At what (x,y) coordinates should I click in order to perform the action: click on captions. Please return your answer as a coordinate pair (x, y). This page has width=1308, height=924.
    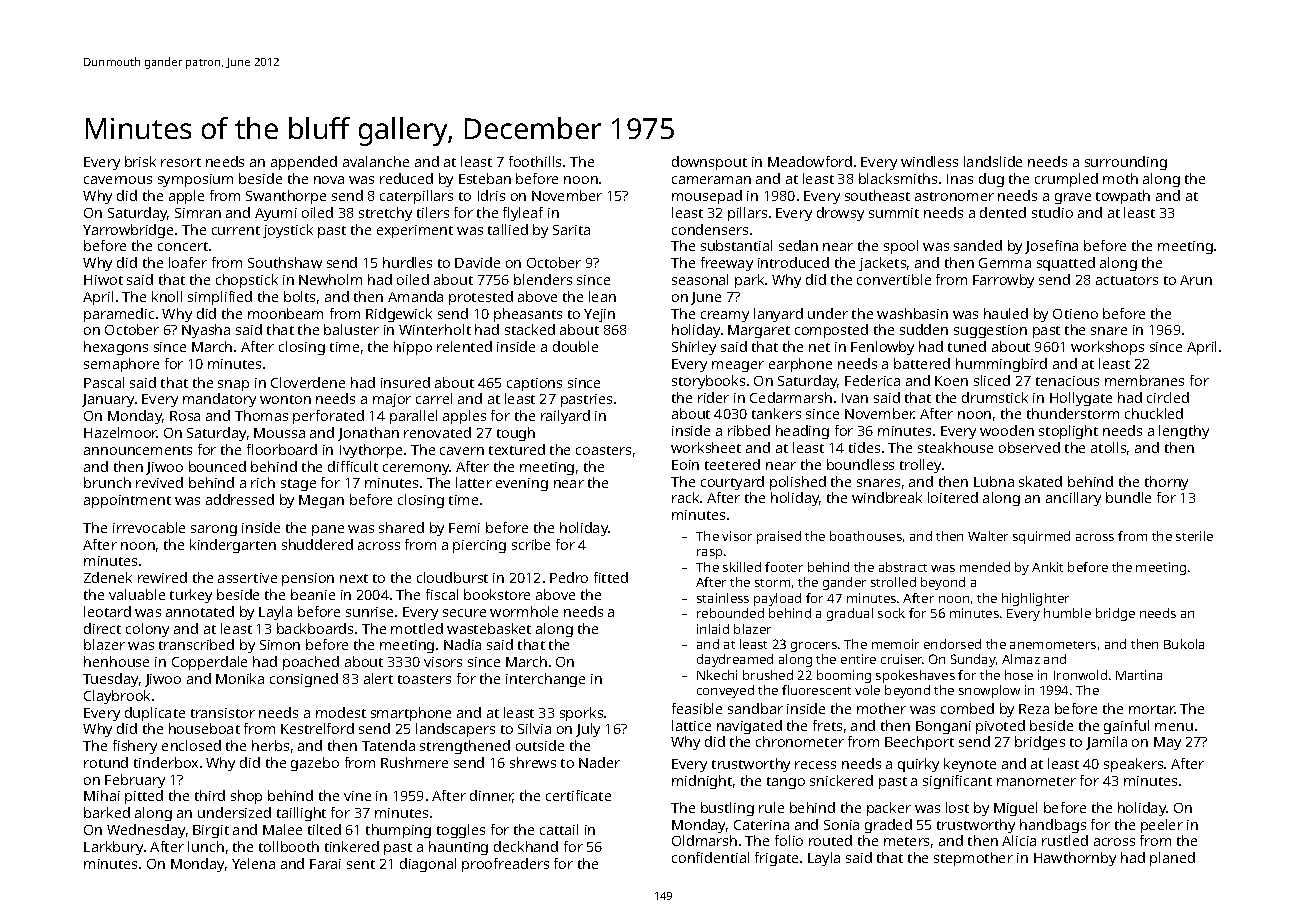
    Looking at the image, I should click on (534, 384).
